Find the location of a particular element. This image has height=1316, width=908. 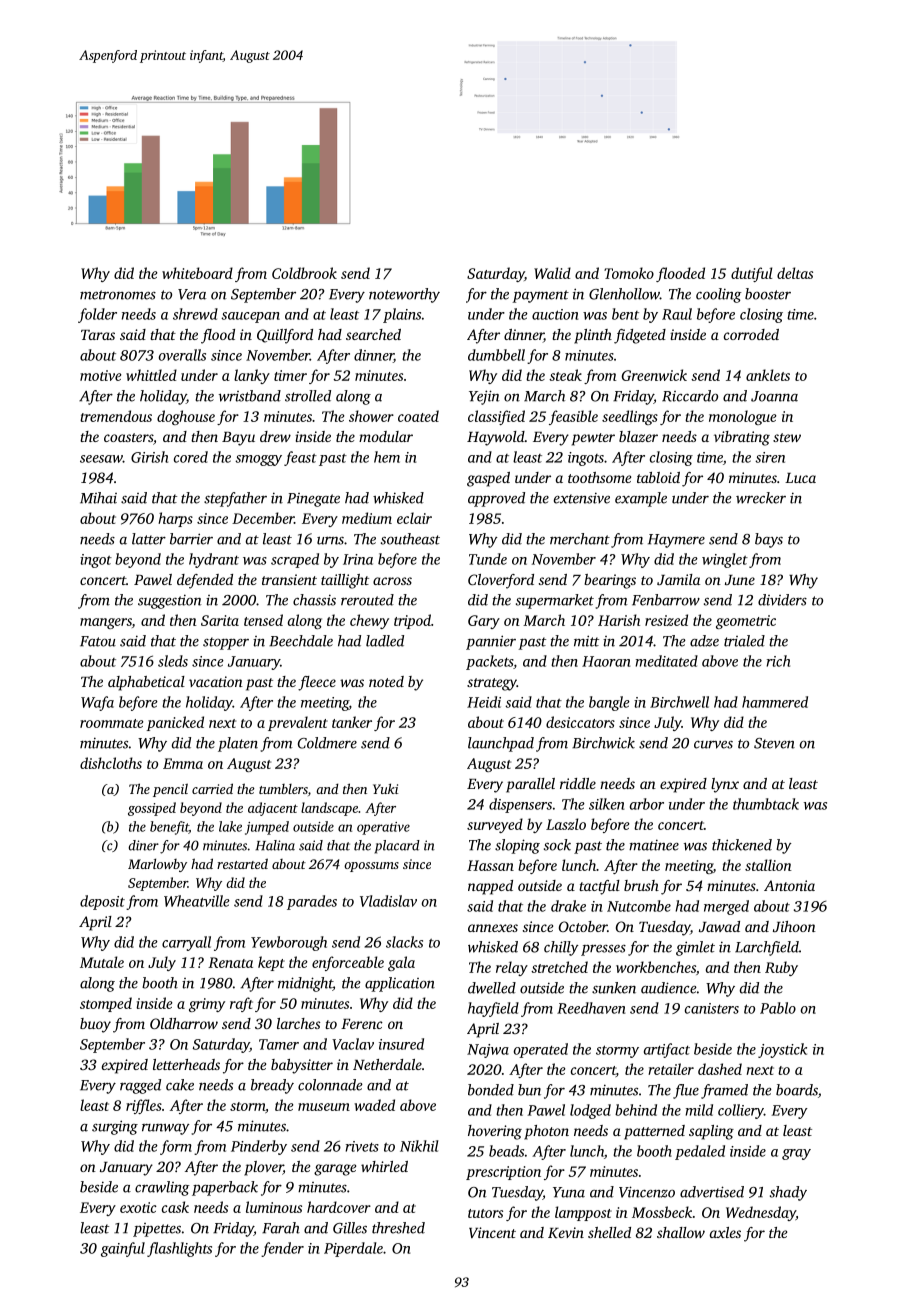

crawling is located at coordinates (162, 1188).
